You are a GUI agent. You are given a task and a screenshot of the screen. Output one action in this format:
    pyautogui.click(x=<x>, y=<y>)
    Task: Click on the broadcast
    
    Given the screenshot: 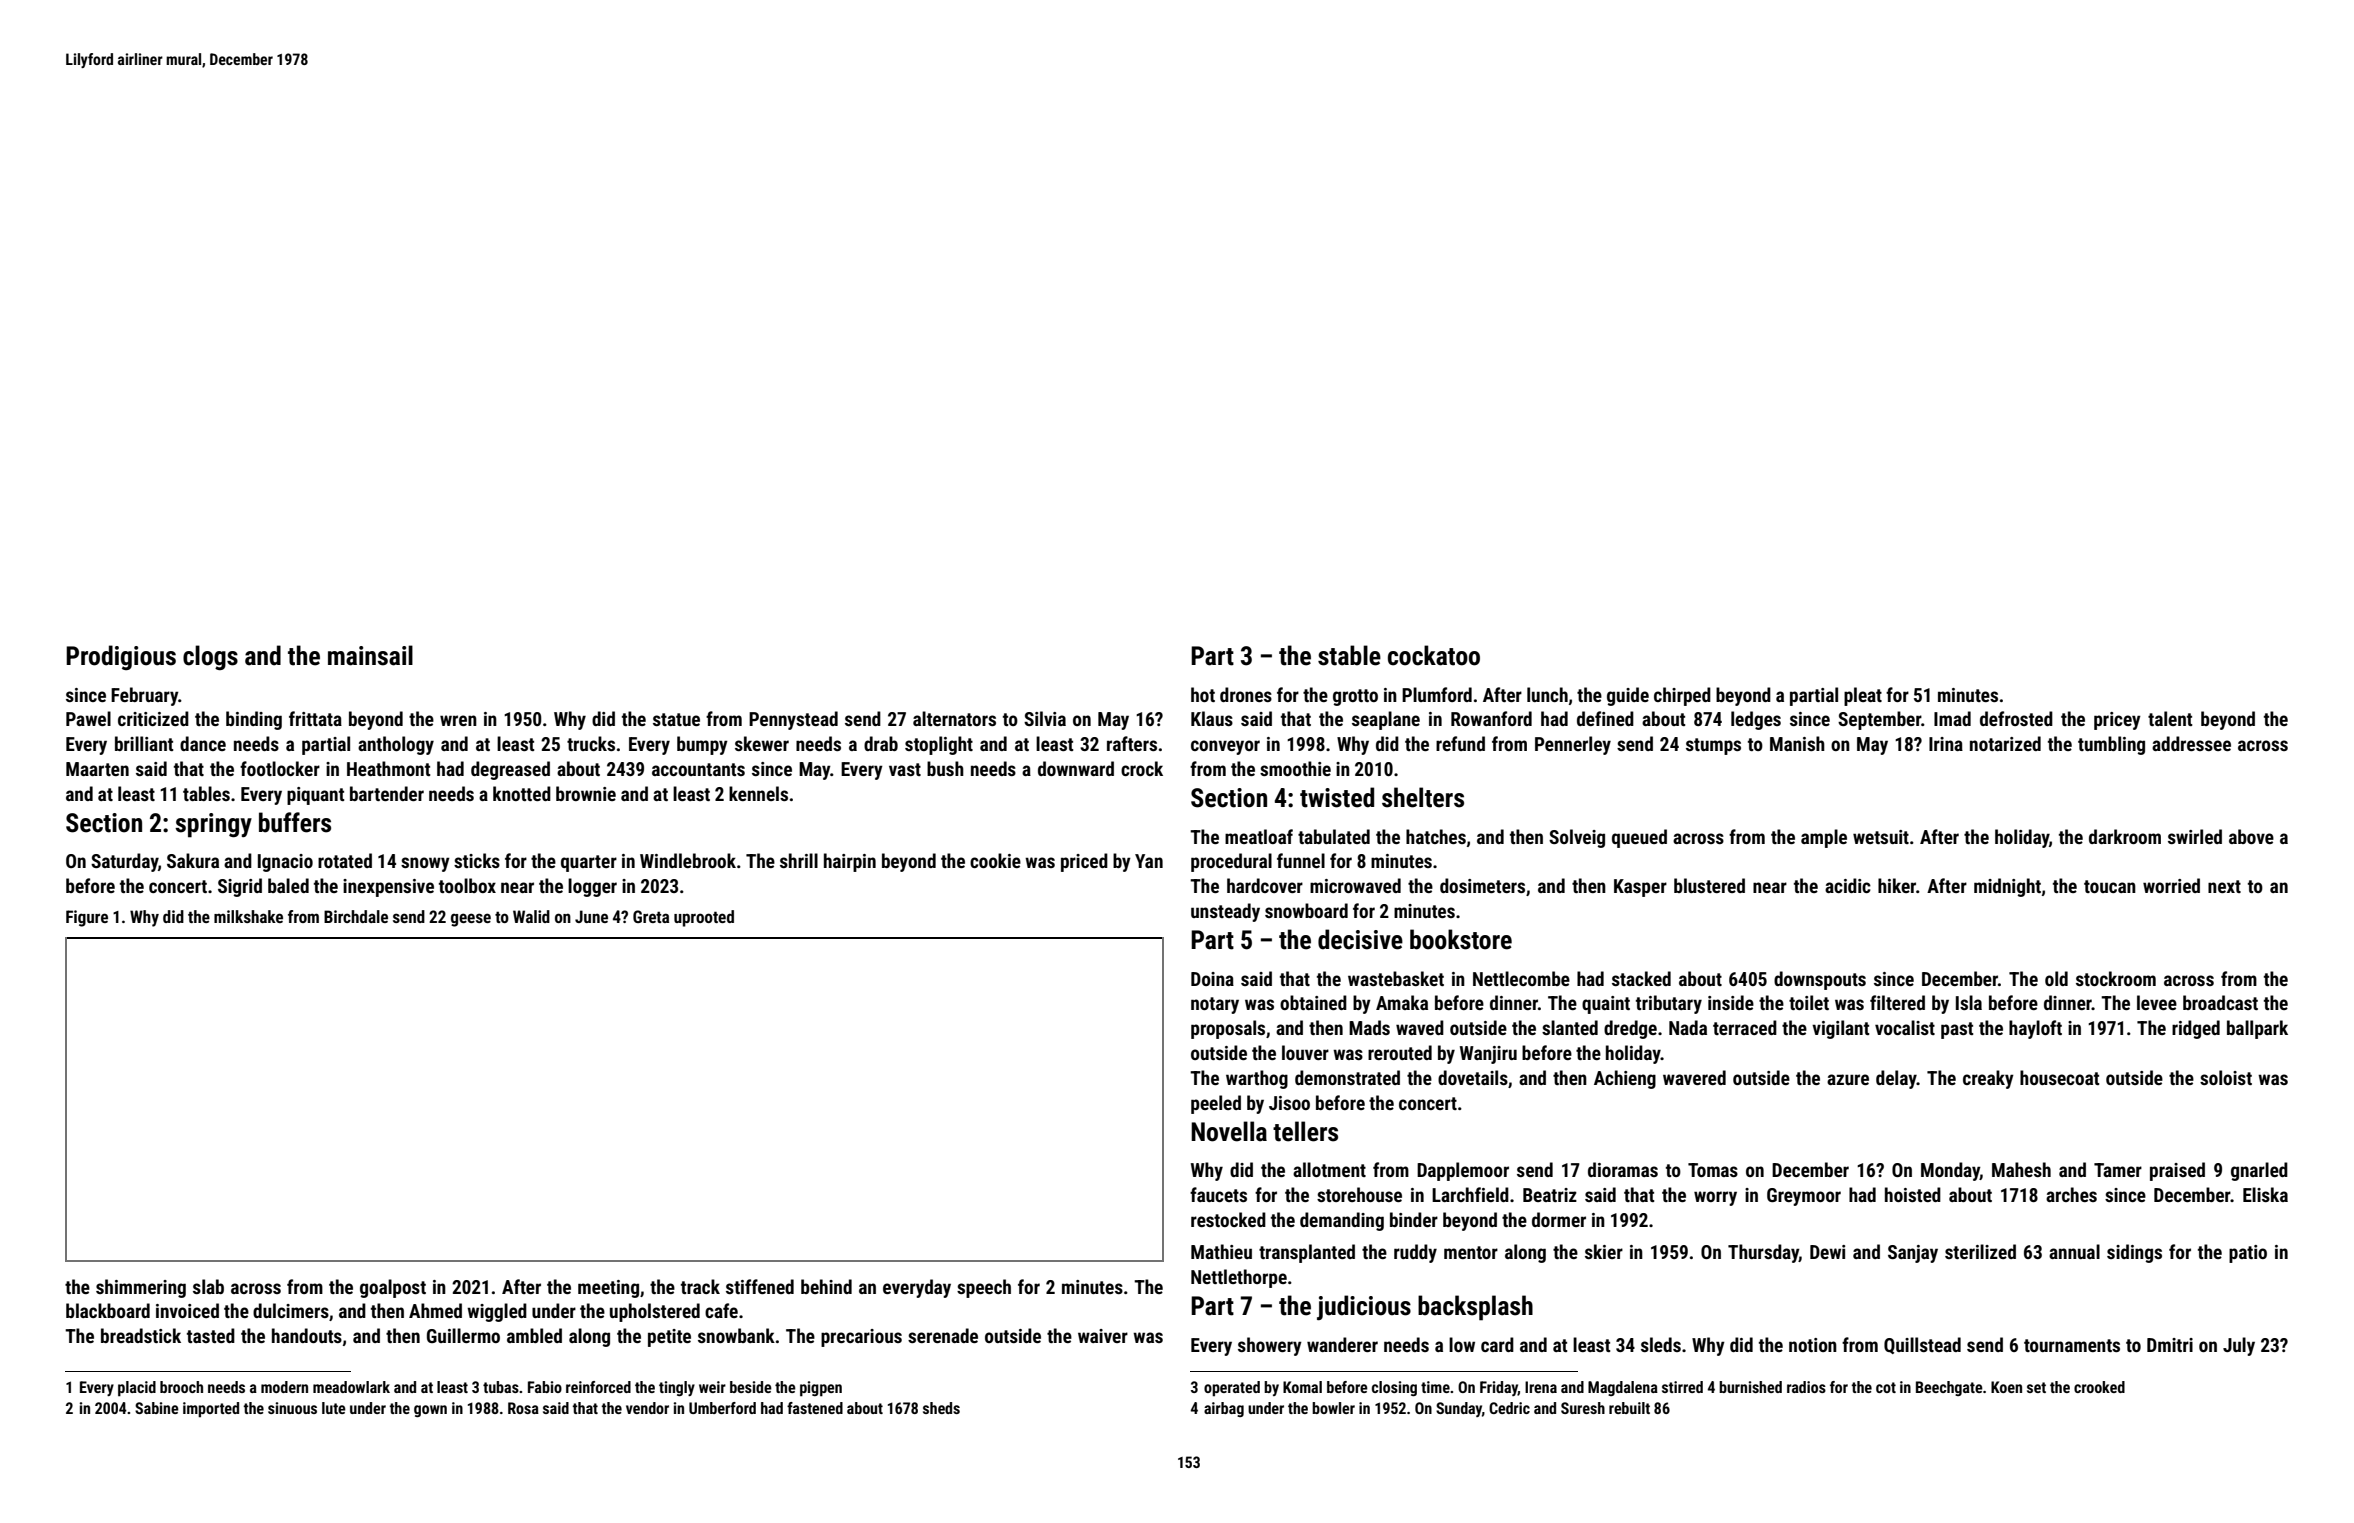 What is the action you would take?
    pyautogui.click(x=2220, y=1002)
